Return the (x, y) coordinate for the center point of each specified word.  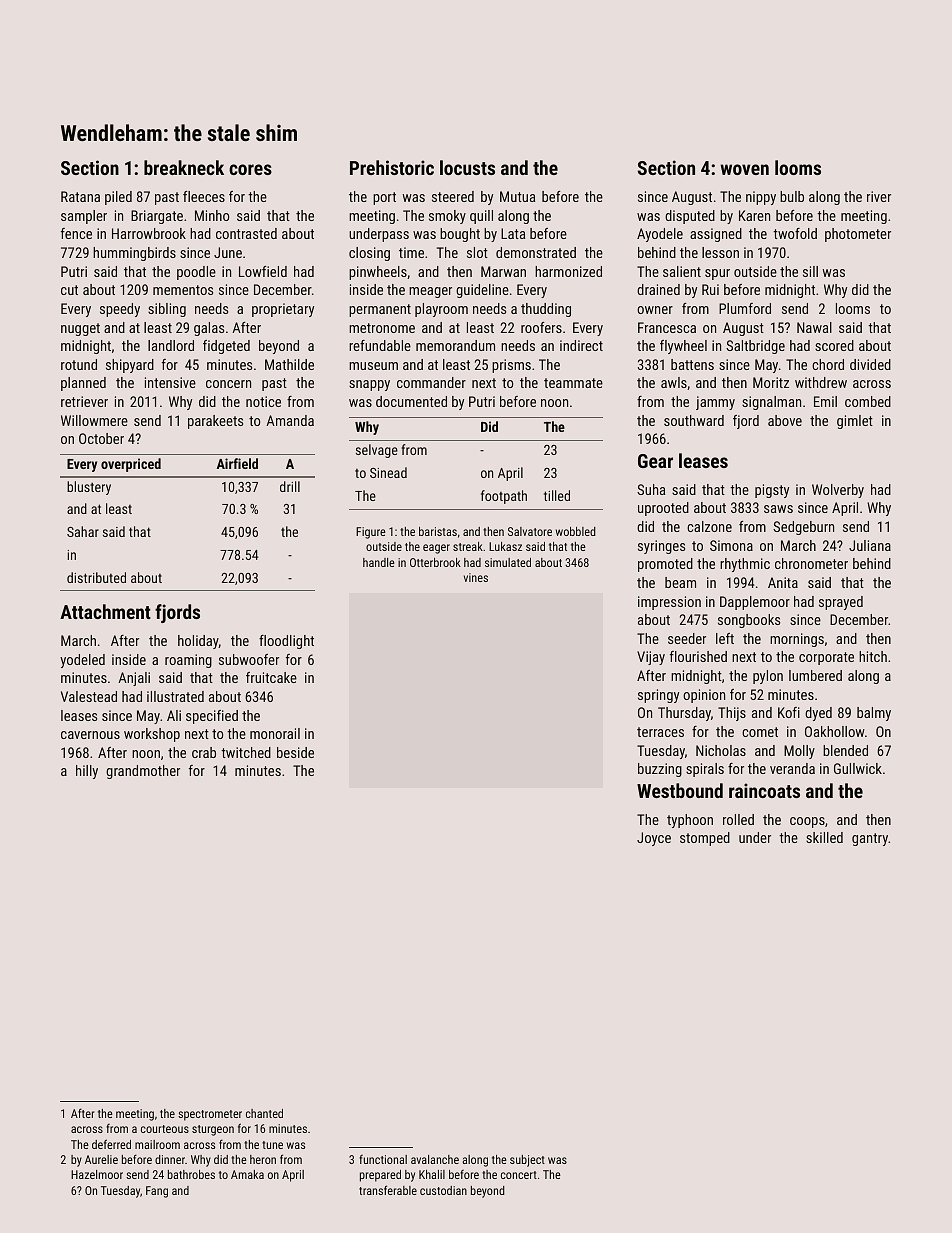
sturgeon (213, 1130)
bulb (792, 196)
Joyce (654, 839)
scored (834, 345)
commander (431, 382)
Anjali (134, 679)
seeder (687, 638)
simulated (508, 562)
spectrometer (210, 1115)
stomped (705, 839)
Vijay (651, 658)
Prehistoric (392, 167)
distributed (96, 577)
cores (250, 169)
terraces (660, 732)
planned (83, 384)
